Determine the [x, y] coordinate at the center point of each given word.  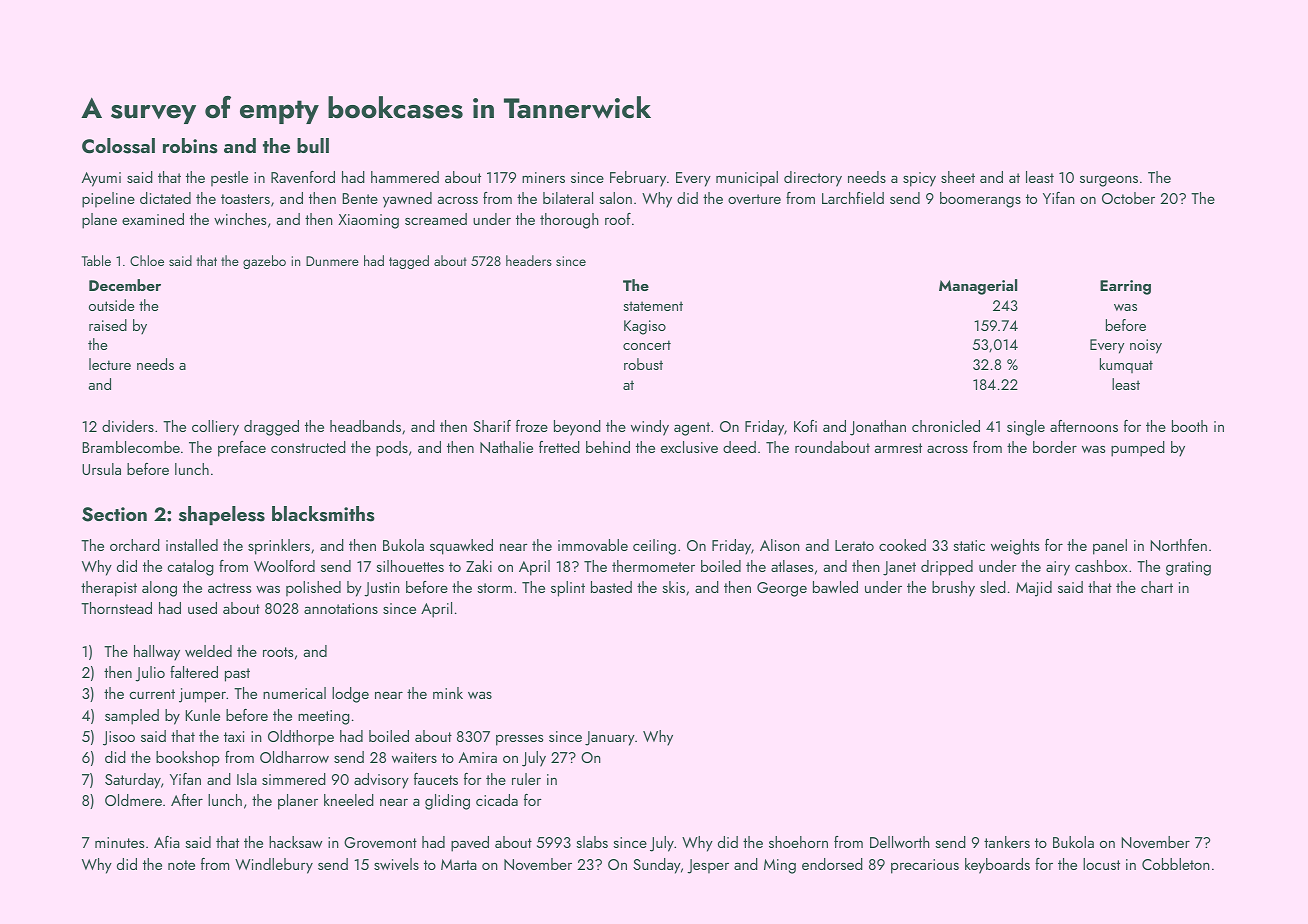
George [782, 589]
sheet [958, 177]
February [638, 179]
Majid [1034, 589]
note [181, 865]
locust [1101, 864]
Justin [382, 589]
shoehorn [798, 842]
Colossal [118, 146]
